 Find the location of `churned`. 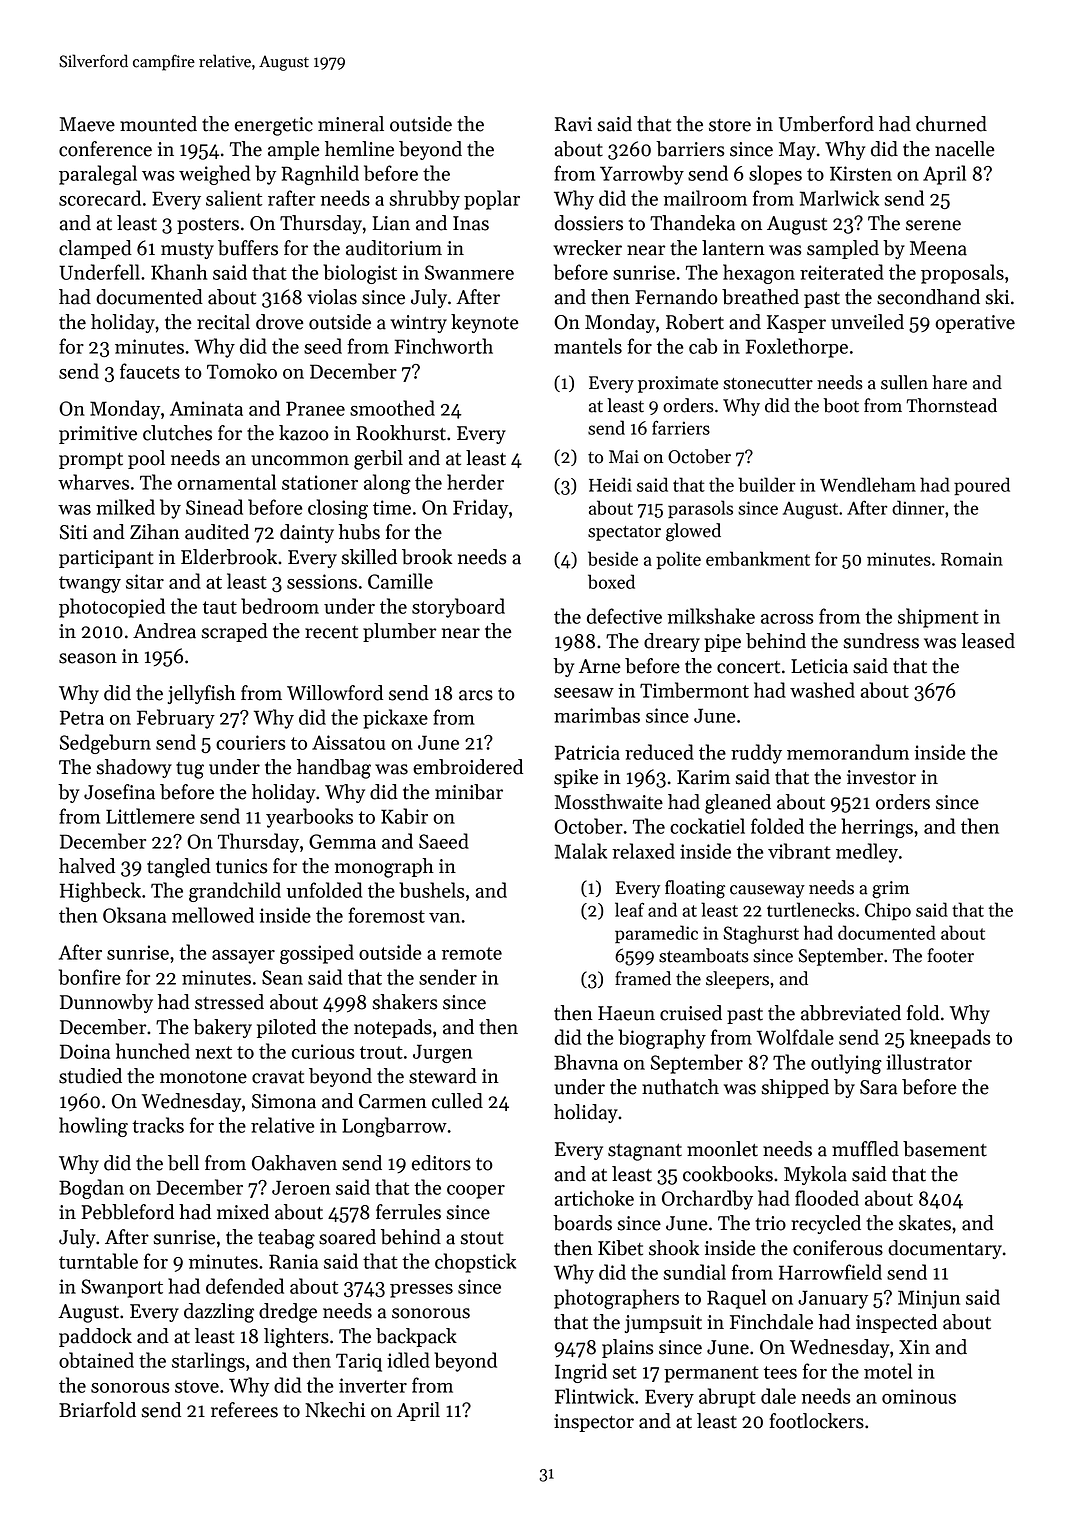

churned is located at coordinates (951, 124).
